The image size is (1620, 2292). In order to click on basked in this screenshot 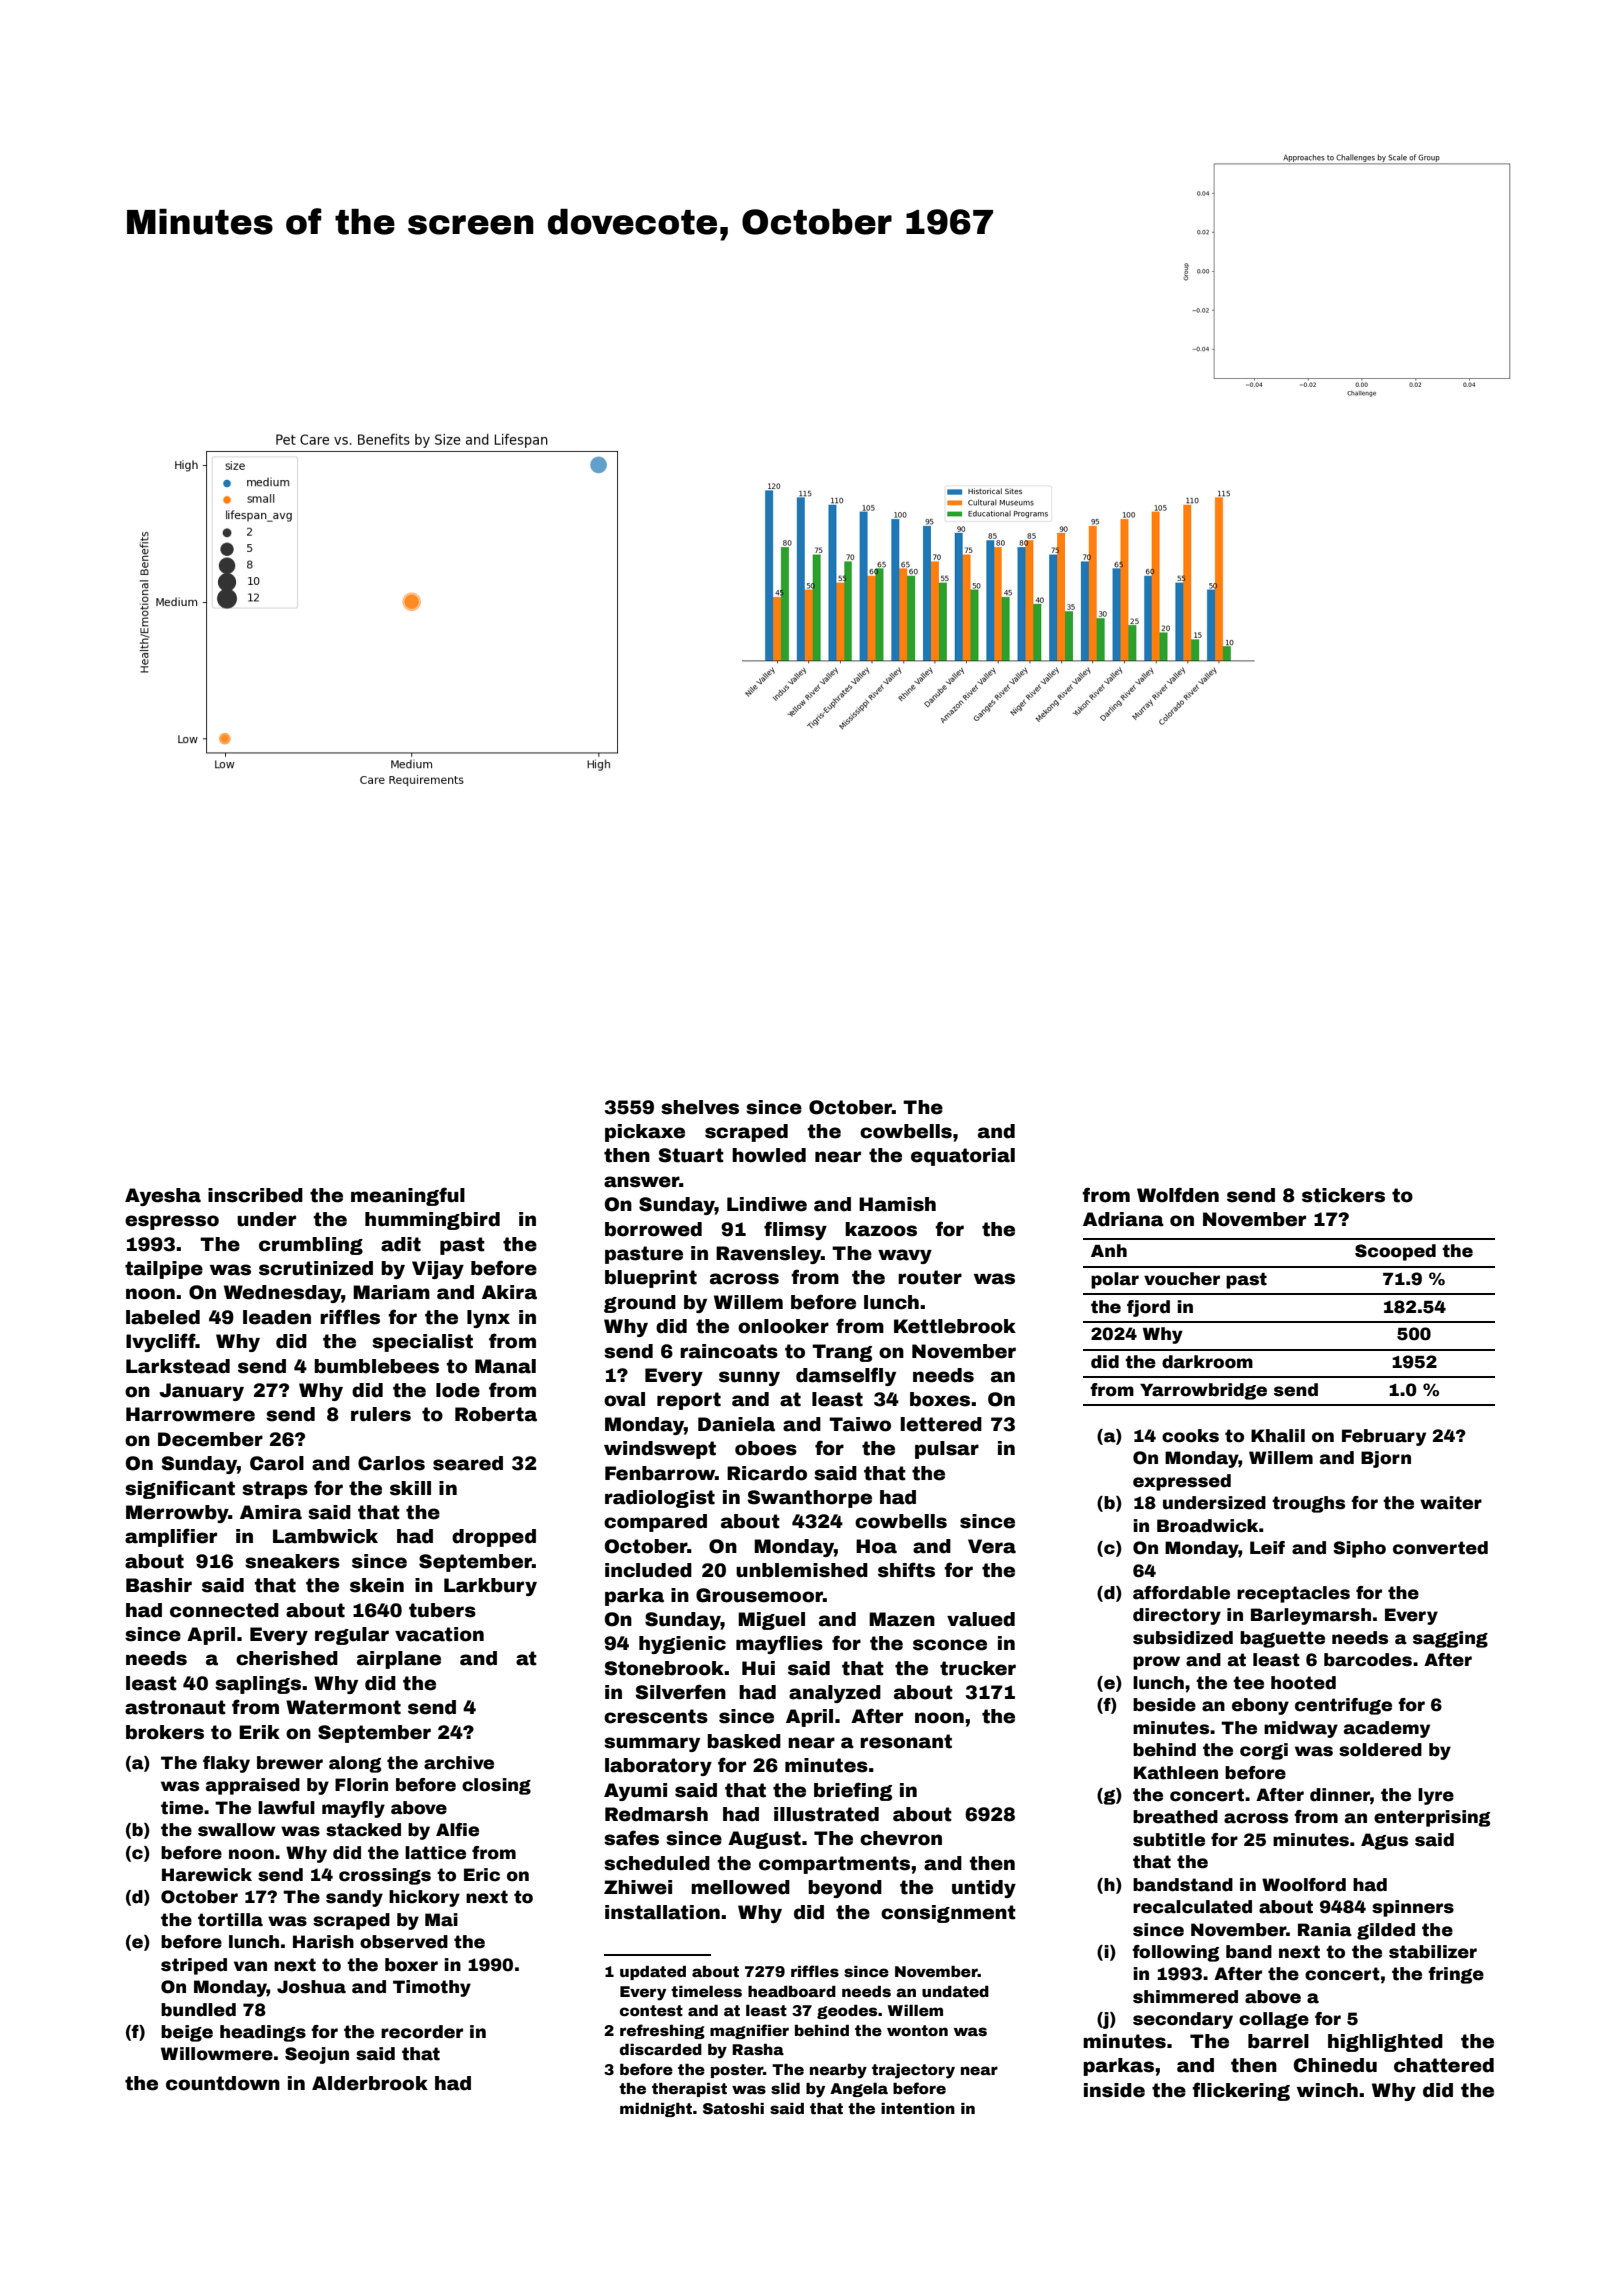, I will do `click(744, 1741)`.
